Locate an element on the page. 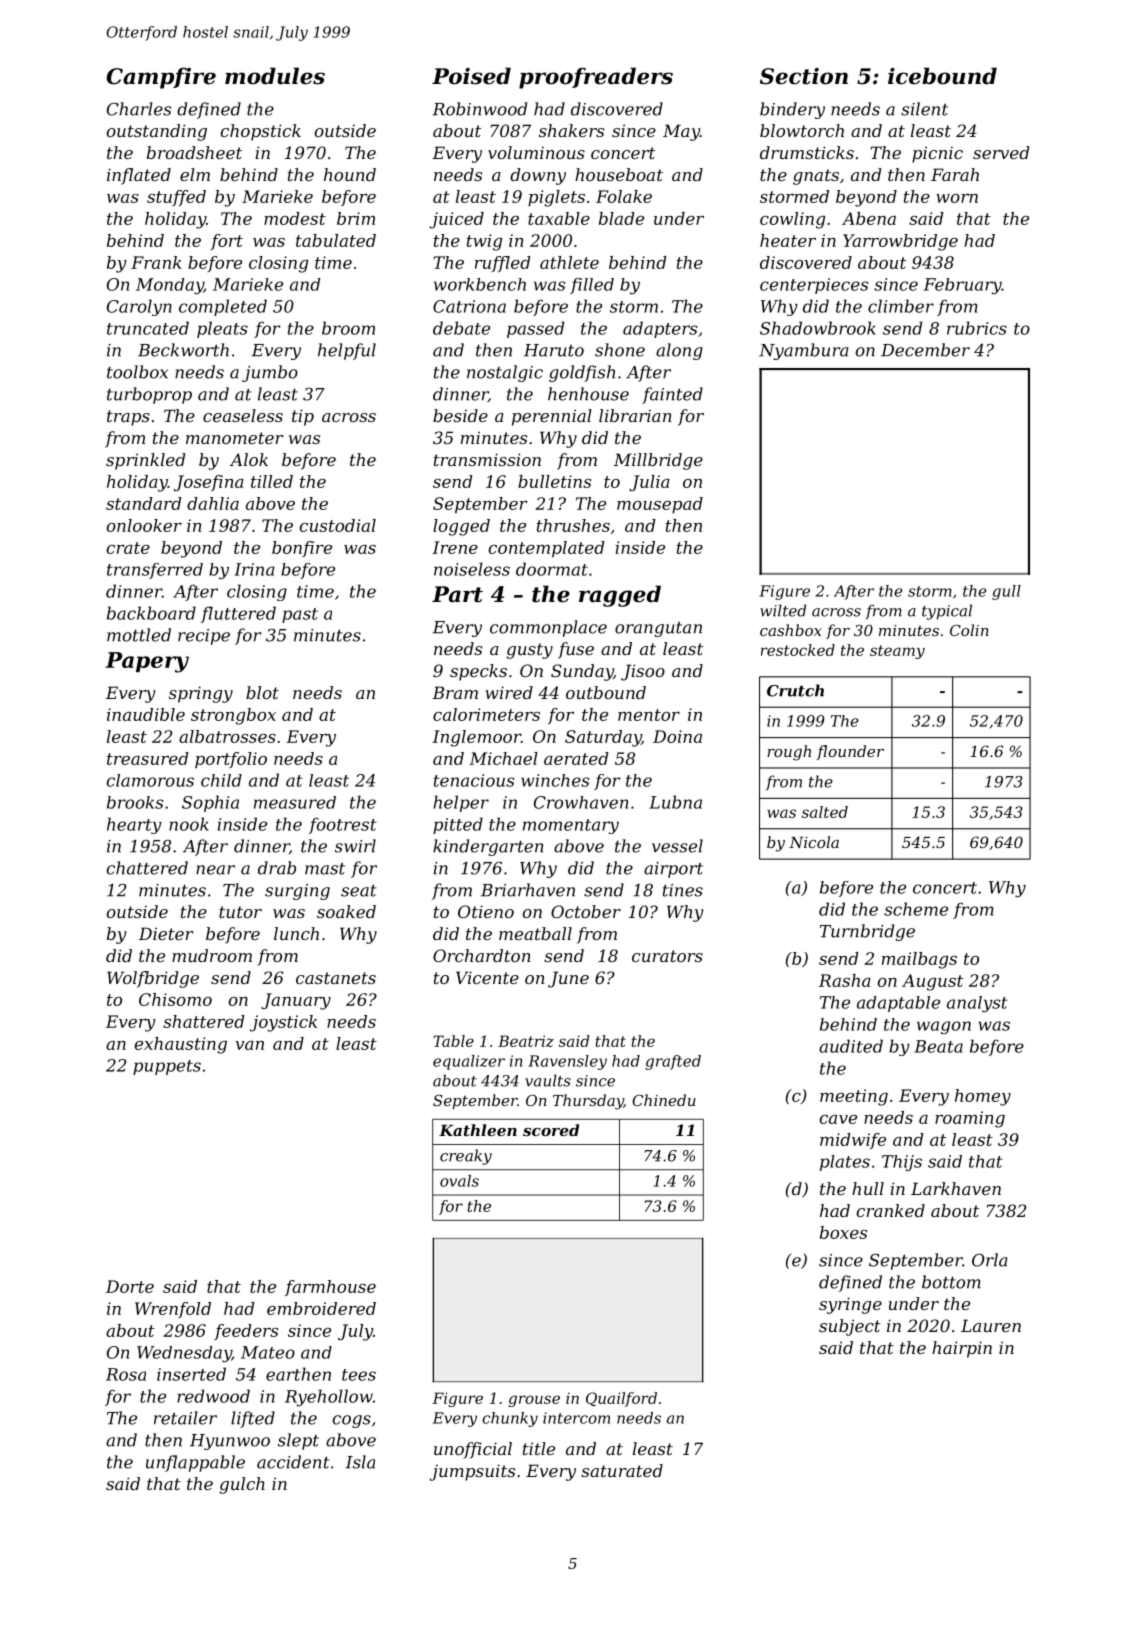 The width and height of the image is (1136, 1645). August is located at coordinates (932, 982).
